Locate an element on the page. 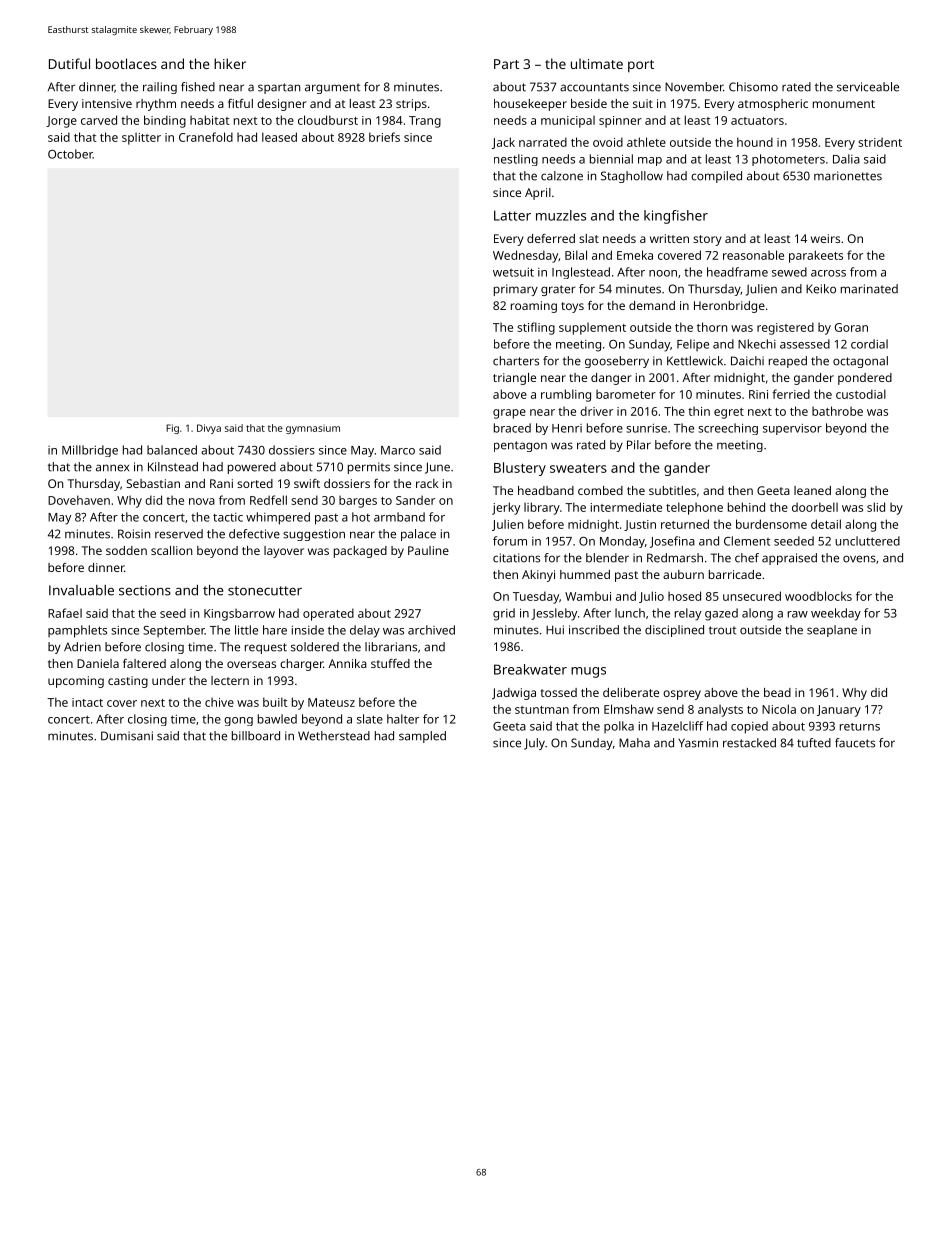 The height and width of the page is (1233, 952). Jack is located at coordinates (503, 143).
